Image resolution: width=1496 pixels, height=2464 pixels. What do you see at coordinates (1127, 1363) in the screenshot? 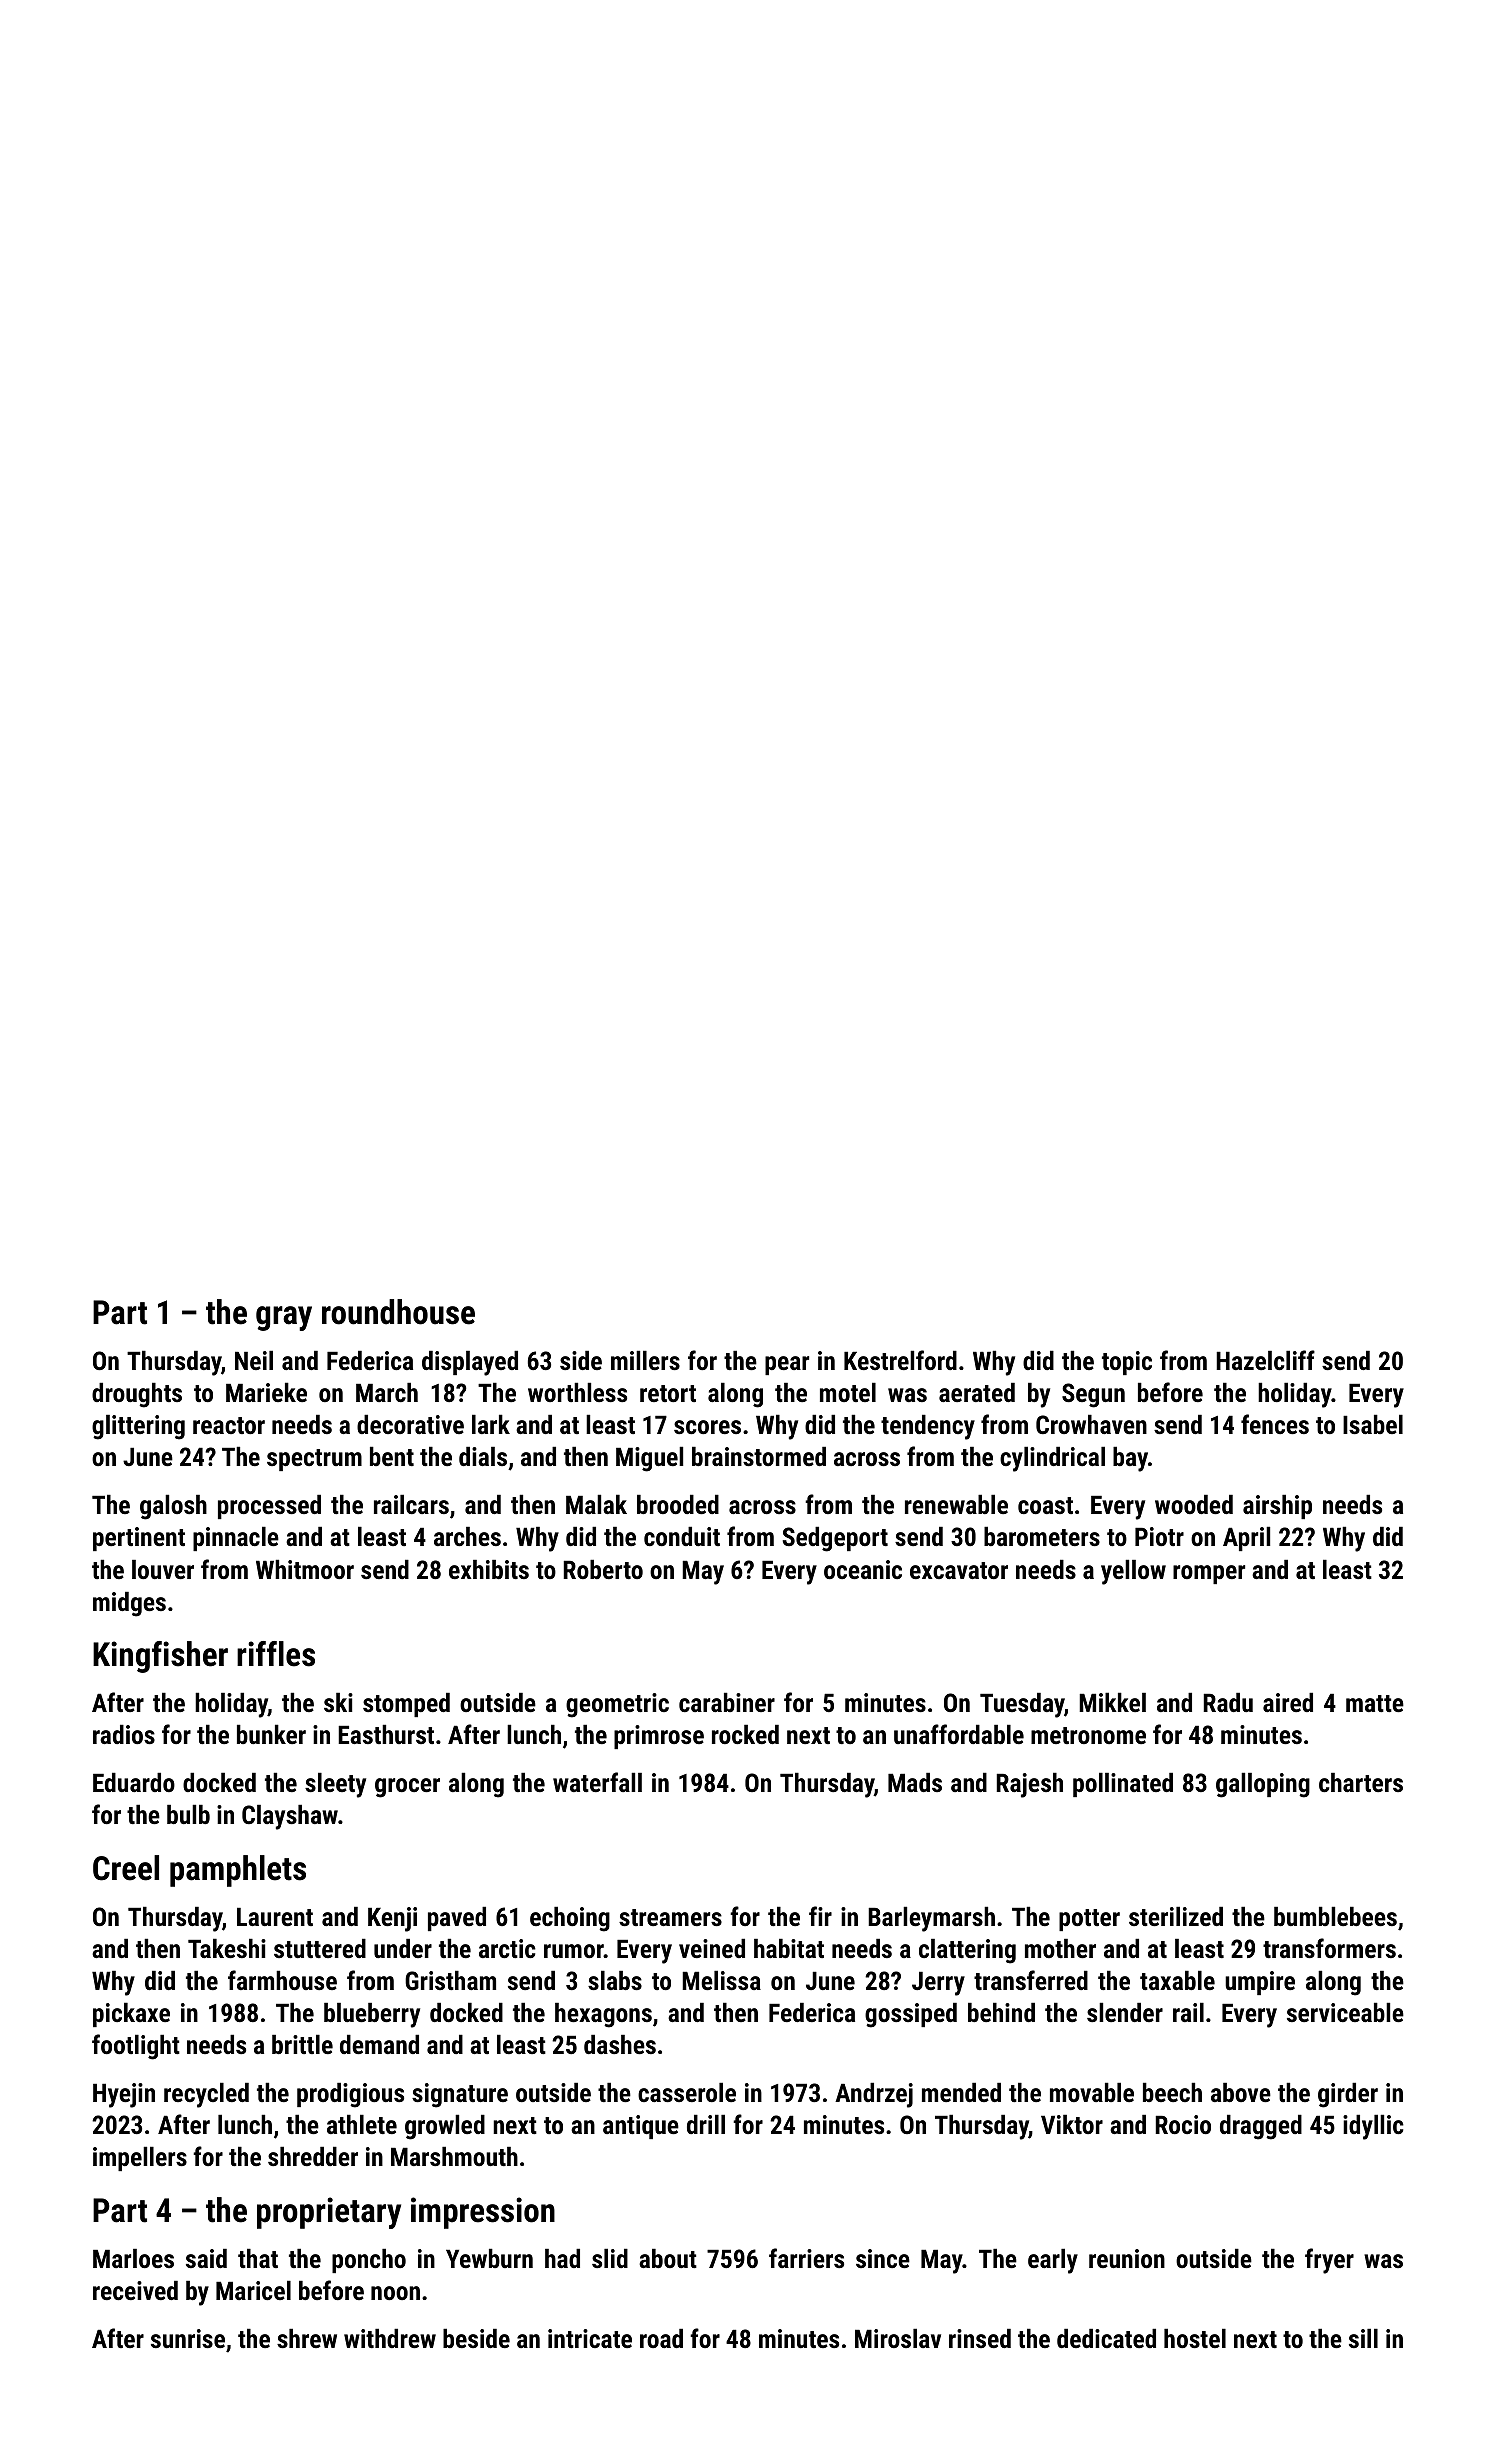
I see `topic` at bounding box center [1127, 1363].
